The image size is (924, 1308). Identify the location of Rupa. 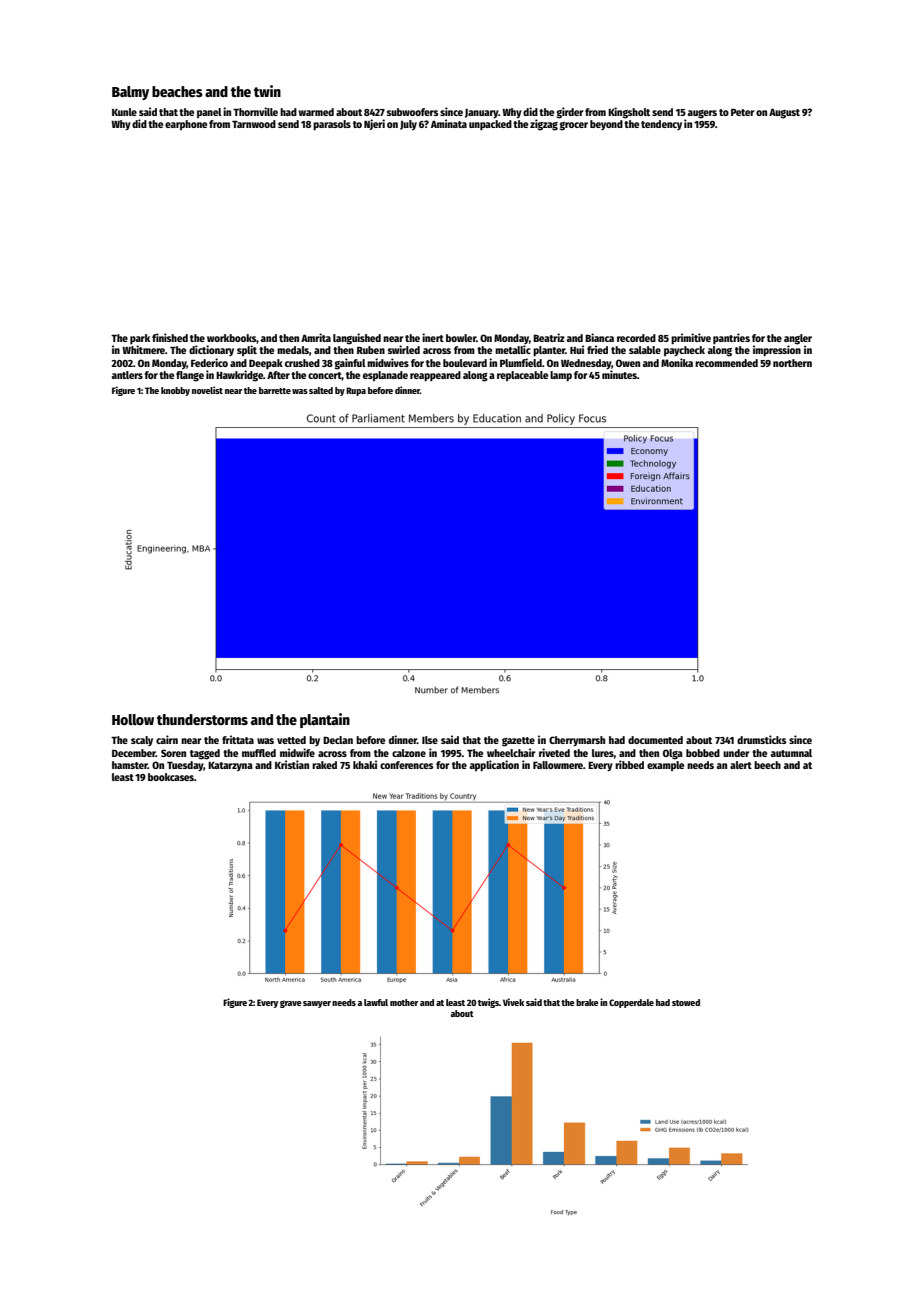
(356, 391).
